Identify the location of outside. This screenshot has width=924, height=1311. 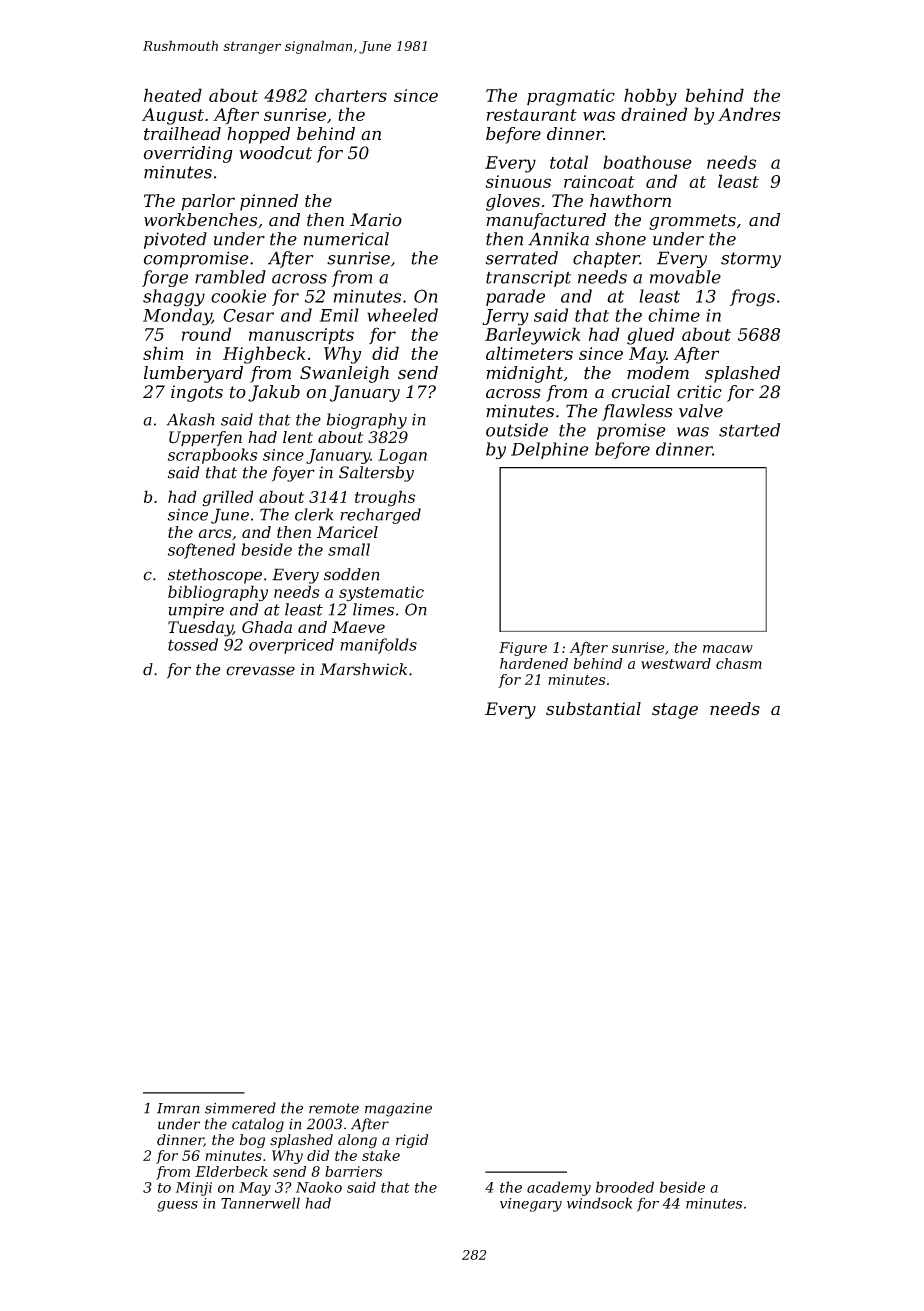
(517, 430).
